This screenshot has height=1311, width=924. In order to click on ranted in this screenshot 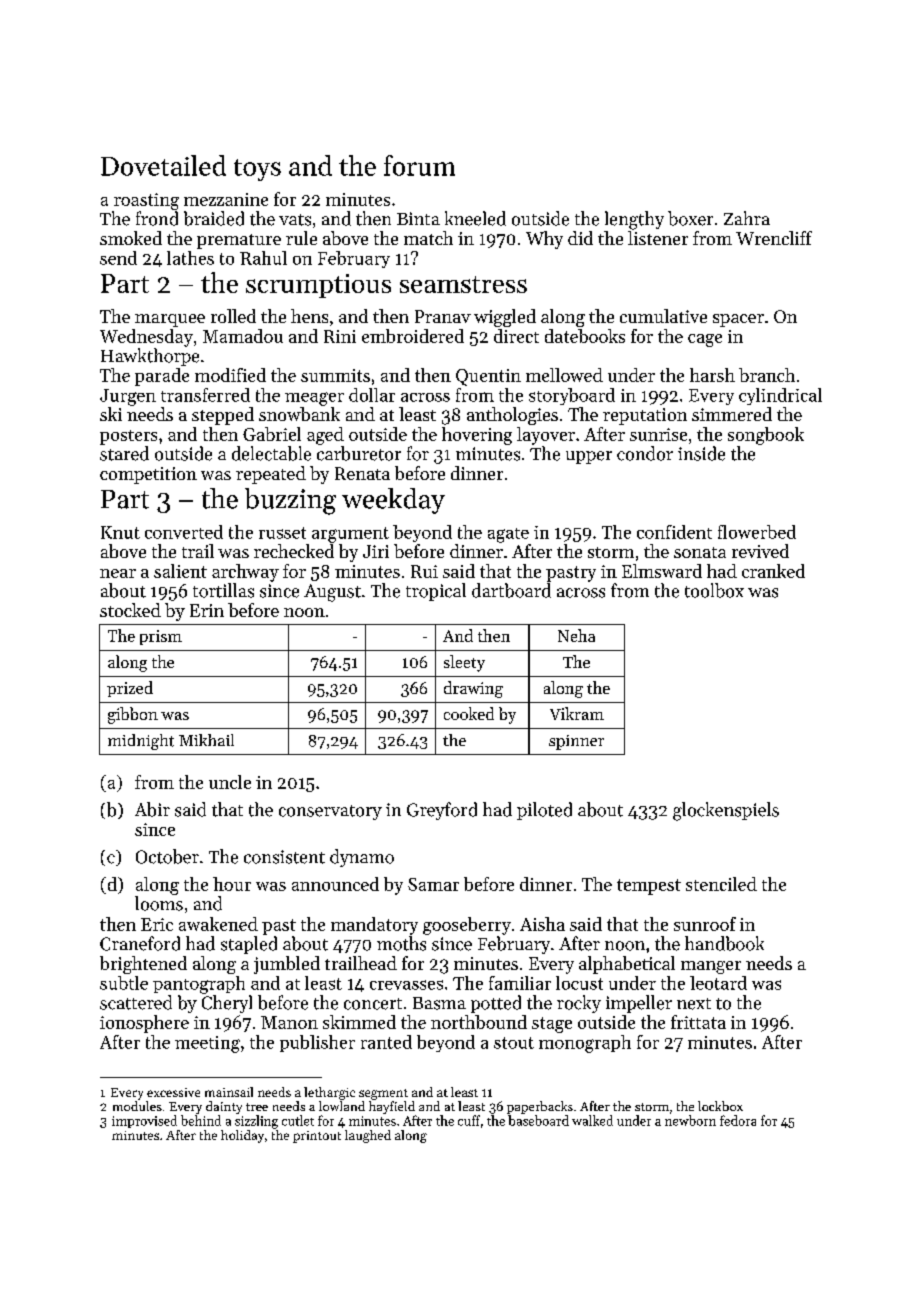, I will do `click(386, 1042)`.
